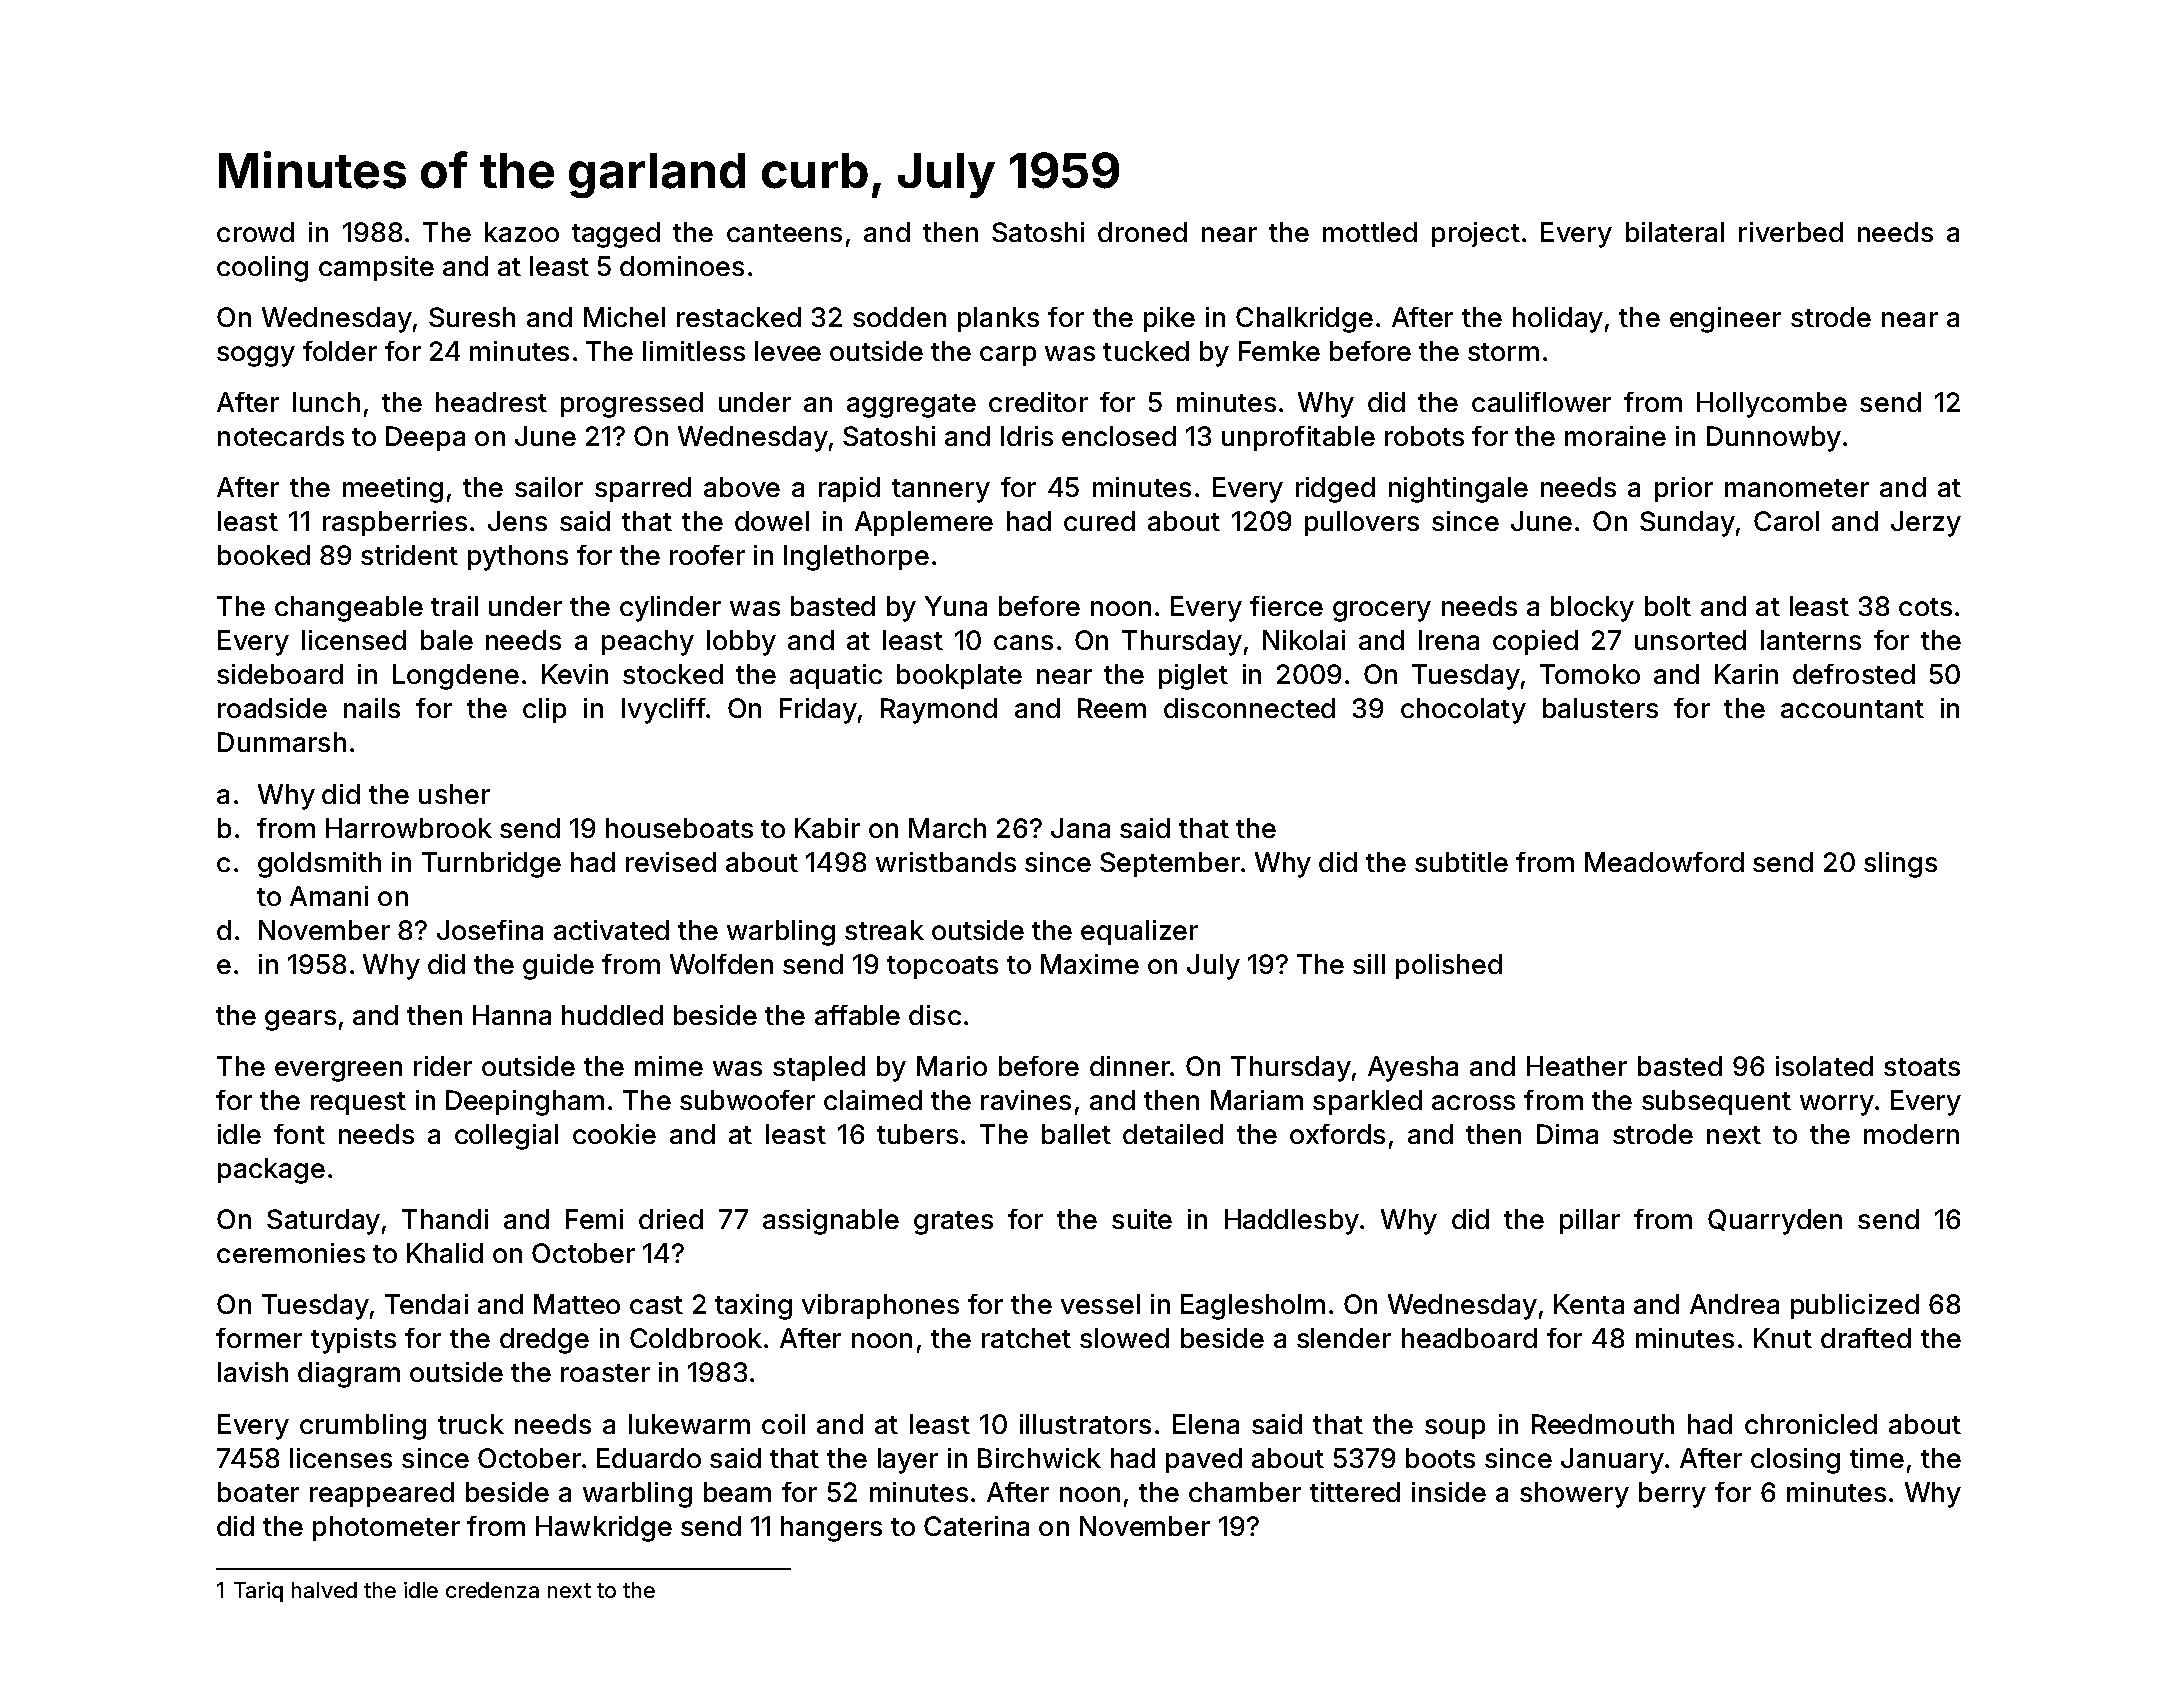  Describe the element at coordinates (1279, 351) in the screenshot. I see `Femke` at that location.
